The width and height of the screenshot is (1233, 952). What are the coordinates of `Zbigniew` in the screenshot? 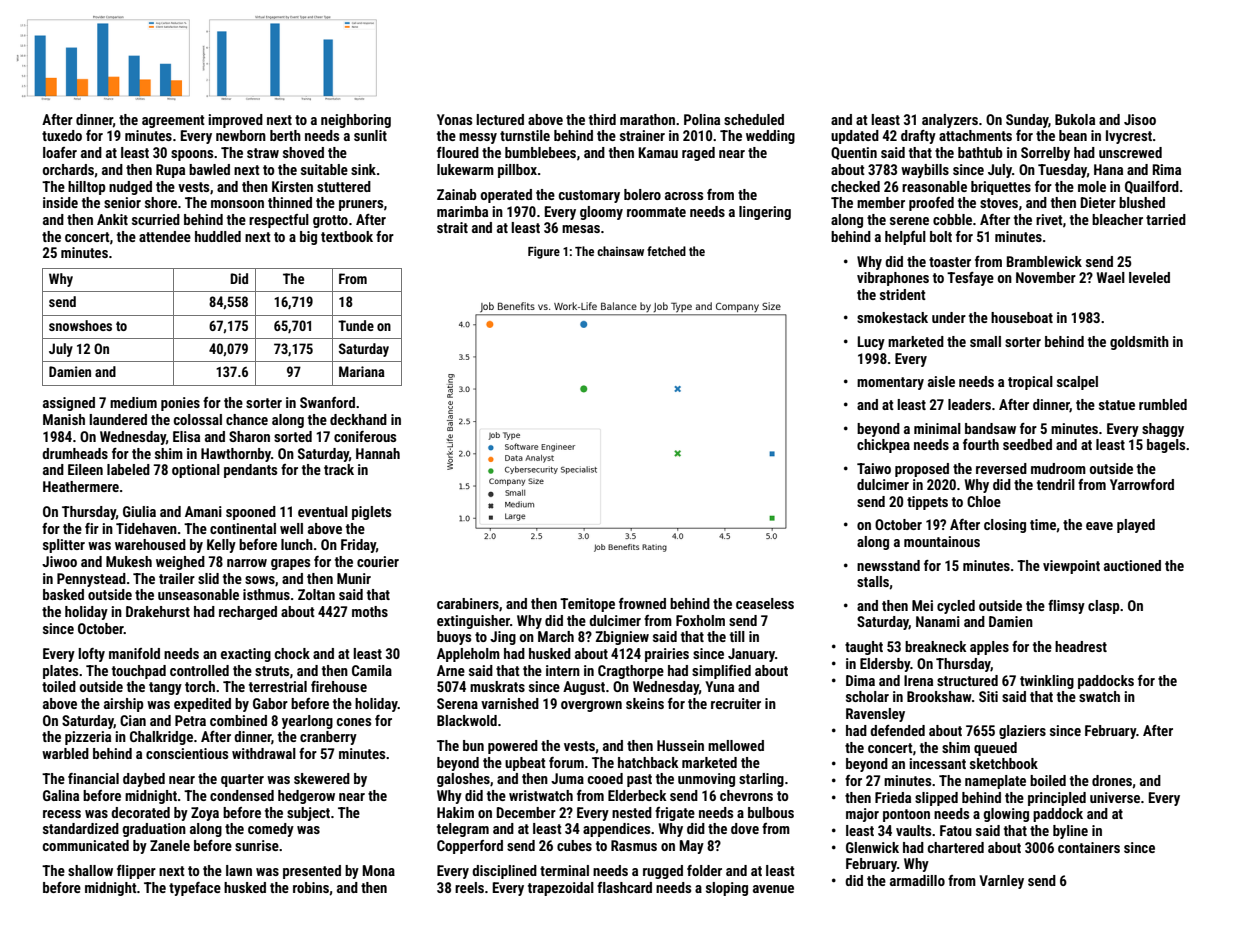 It's located at (622, 638).
